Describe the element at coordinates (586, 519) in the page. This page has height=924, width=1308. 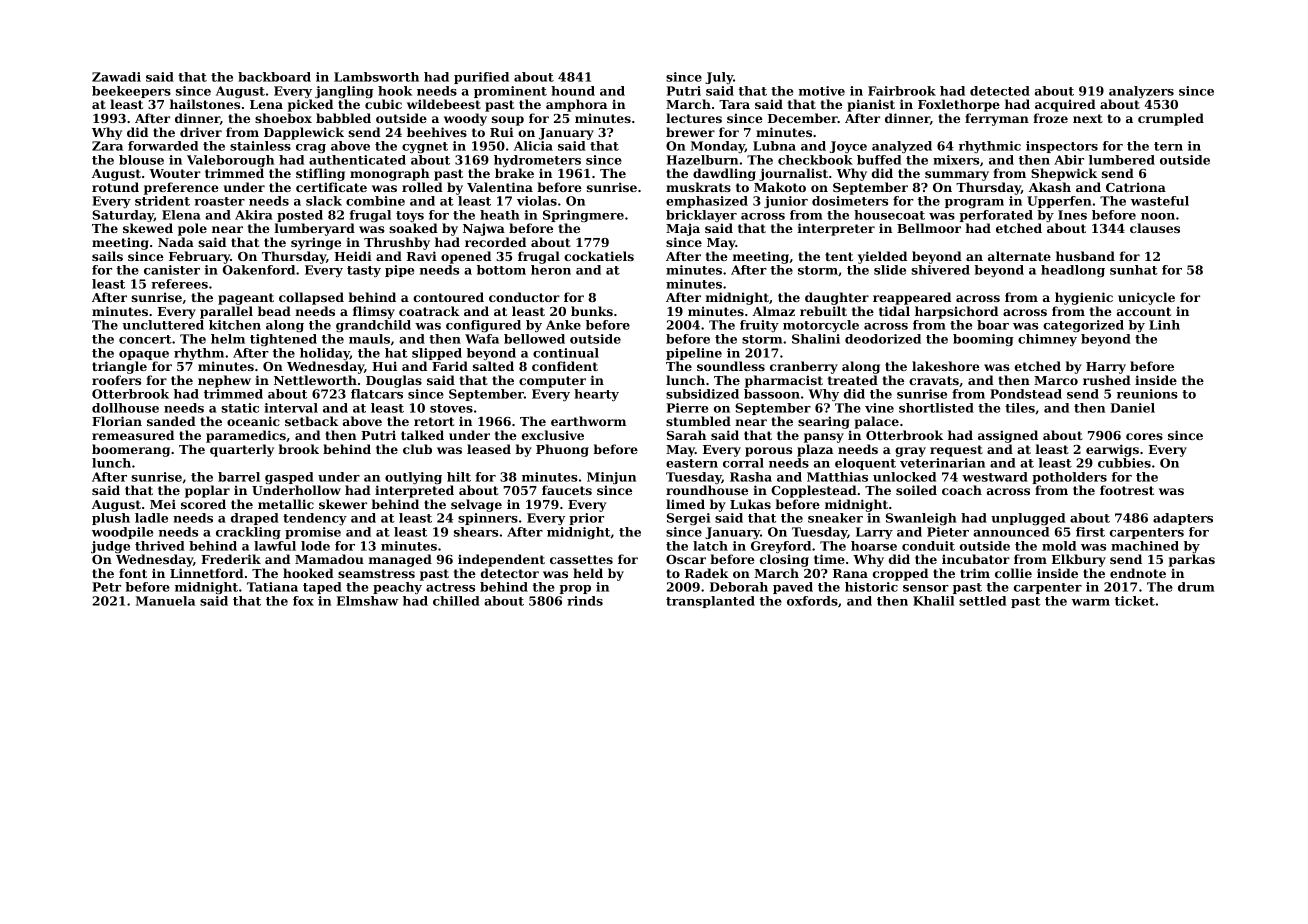
I see `prior` at that location.
